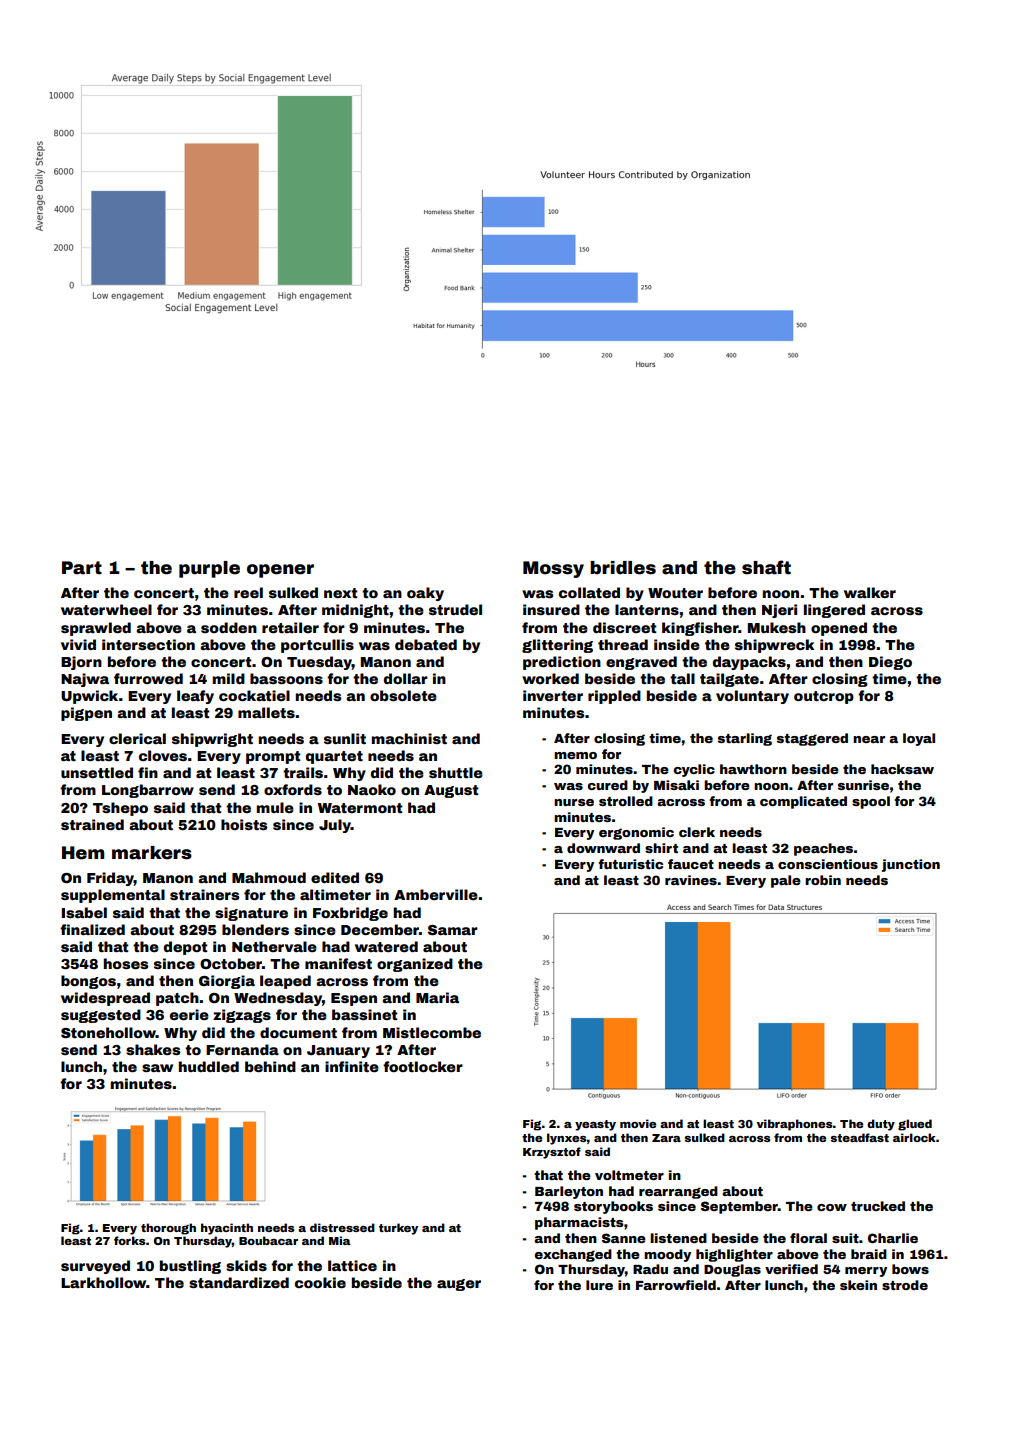 The image size is (1010, 1434). Describe the element at coordinates (137, 738) in the document. I see `clerical` at that location.
